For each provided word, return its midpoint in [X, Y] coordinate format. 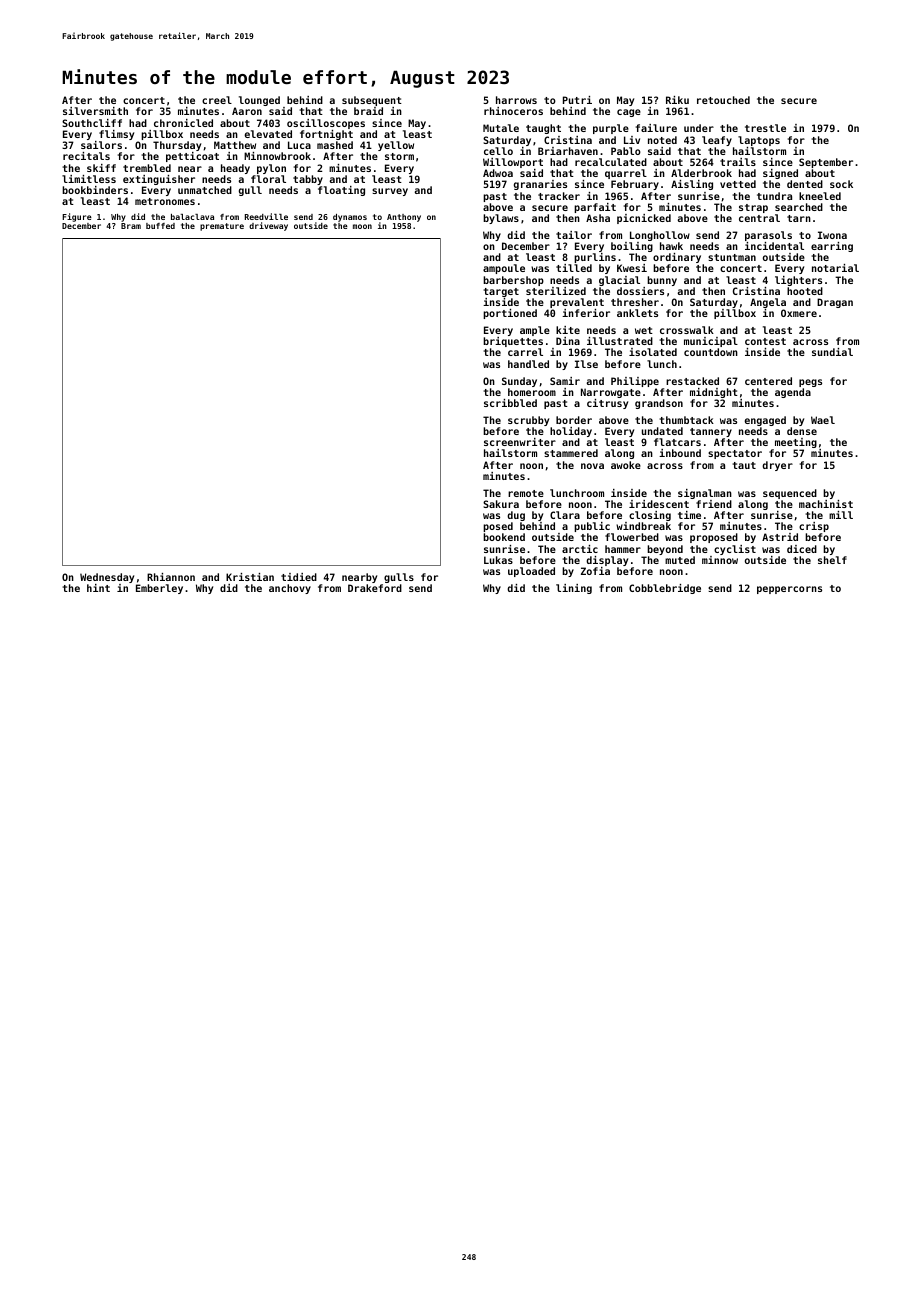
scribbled [510, 403]
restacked [692, 381]
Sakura [501, 504]
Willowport [513, 163]
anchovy [290, 589]
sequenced [790, 494]
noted [662, 140]
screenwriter [520, 442]
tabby [308, 180]
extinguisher [159, 180]
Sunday [519, 382]
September [826, 163]
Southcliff [92, 123]
